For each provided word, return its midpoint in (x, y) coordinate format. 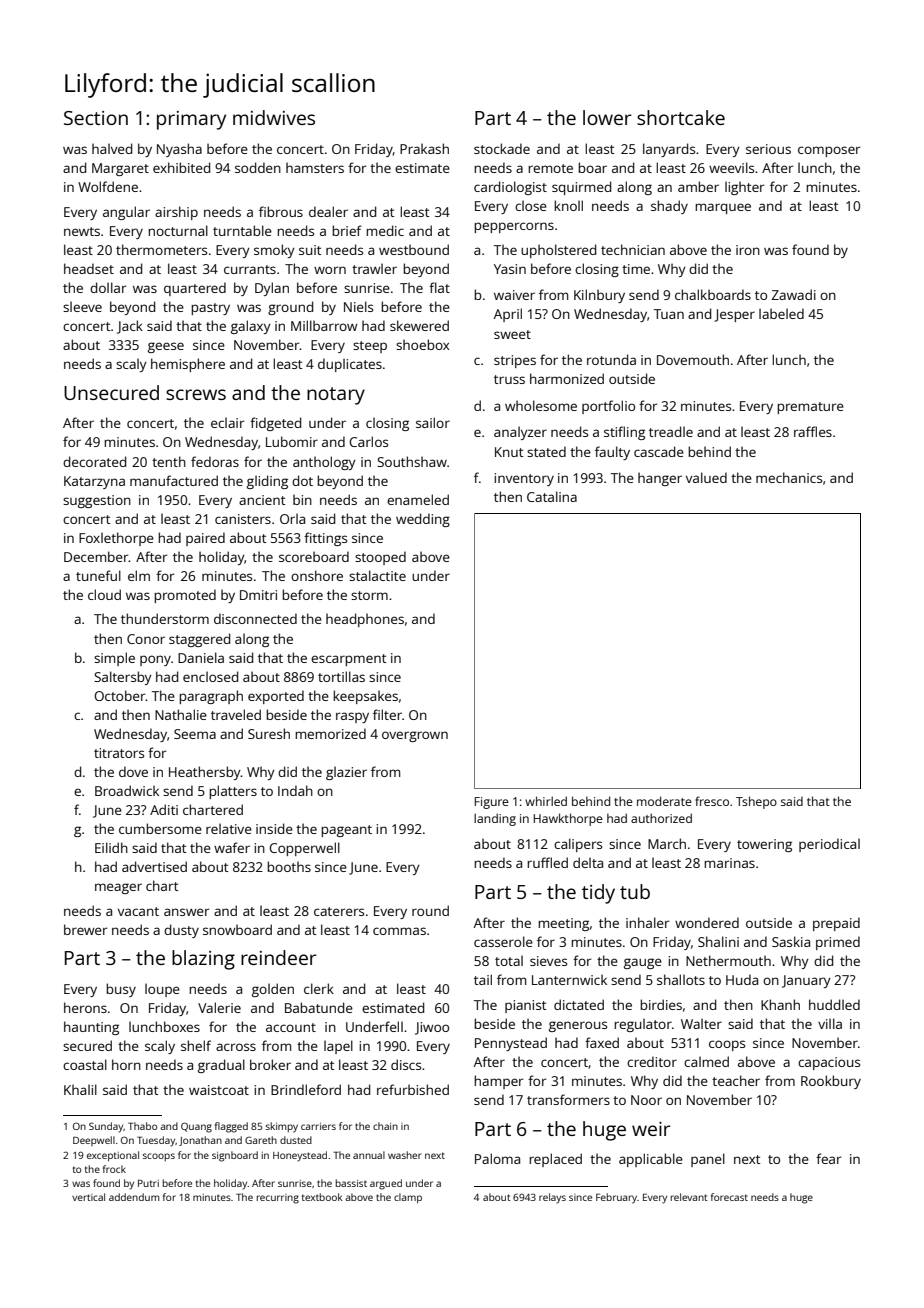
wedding (423, 520)
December (96, 556)
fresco (712, 801)
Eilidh (111, 847)
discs (406, 1064)
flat (439, 287)
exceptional (113, 1156)
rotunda (611, 359)
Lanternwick (569, 979)
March (667, 843)
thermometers (161, 249)
